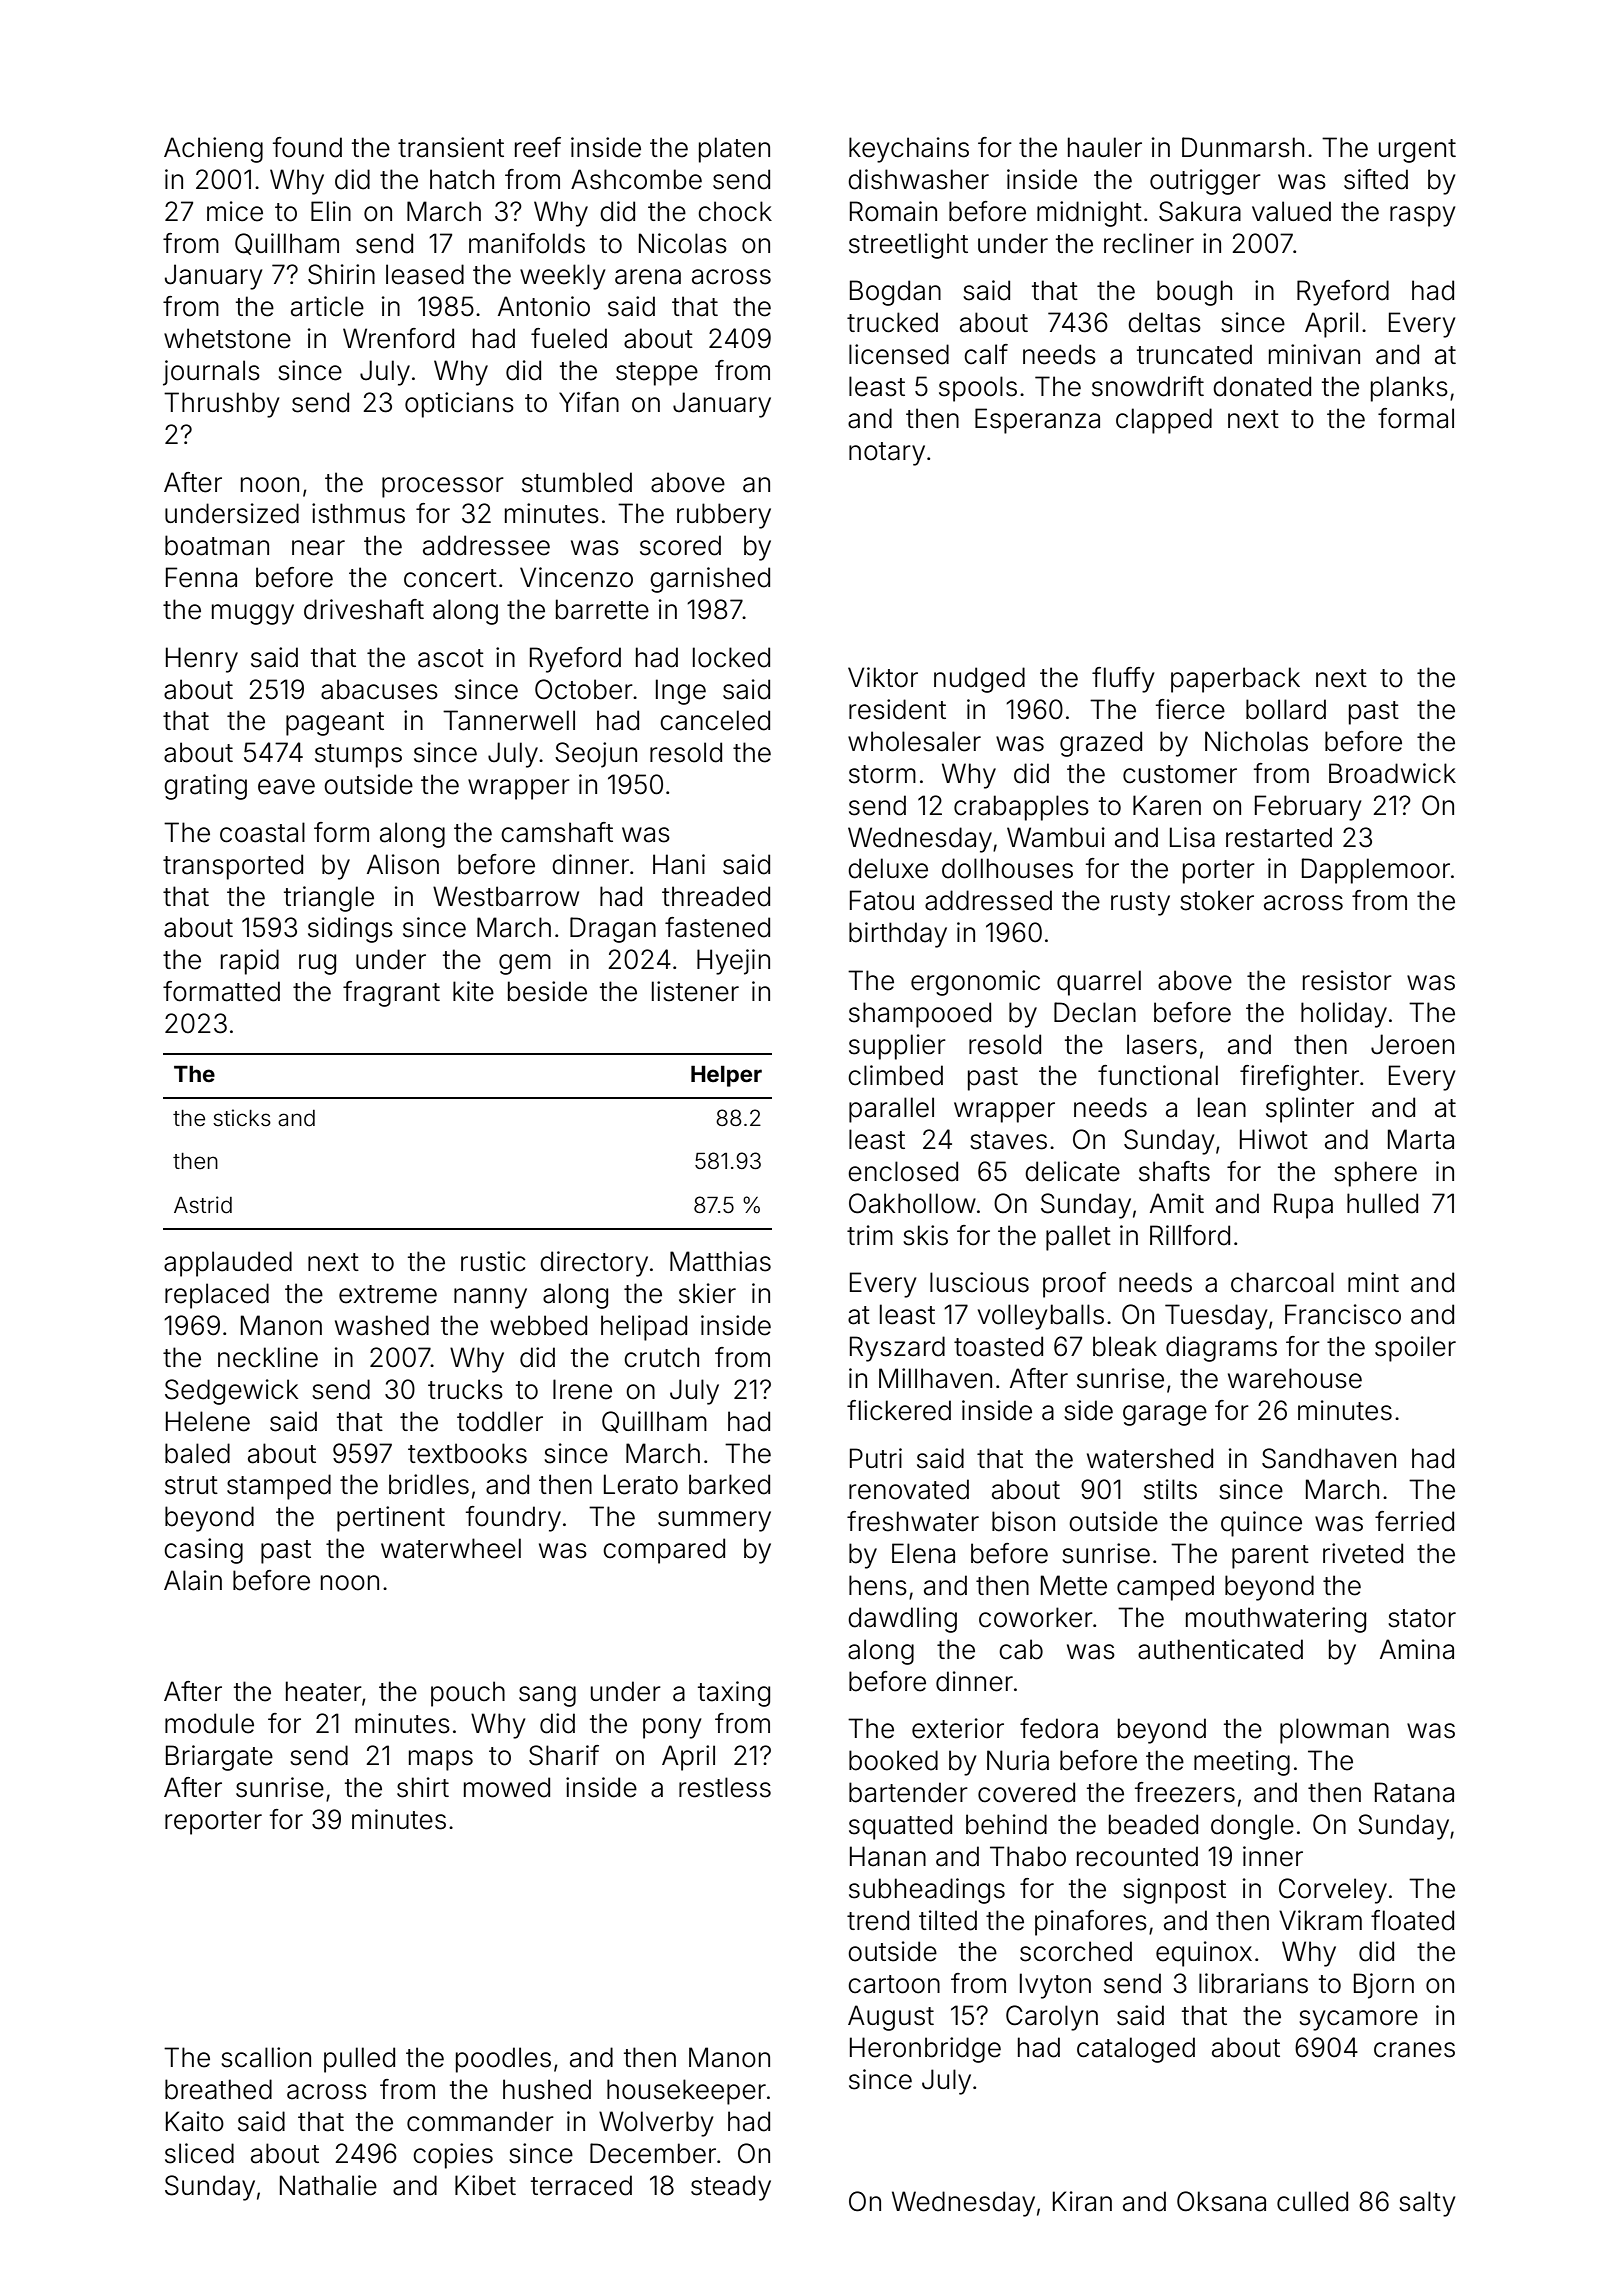  I want to click on keychains, so click(909, 150).
